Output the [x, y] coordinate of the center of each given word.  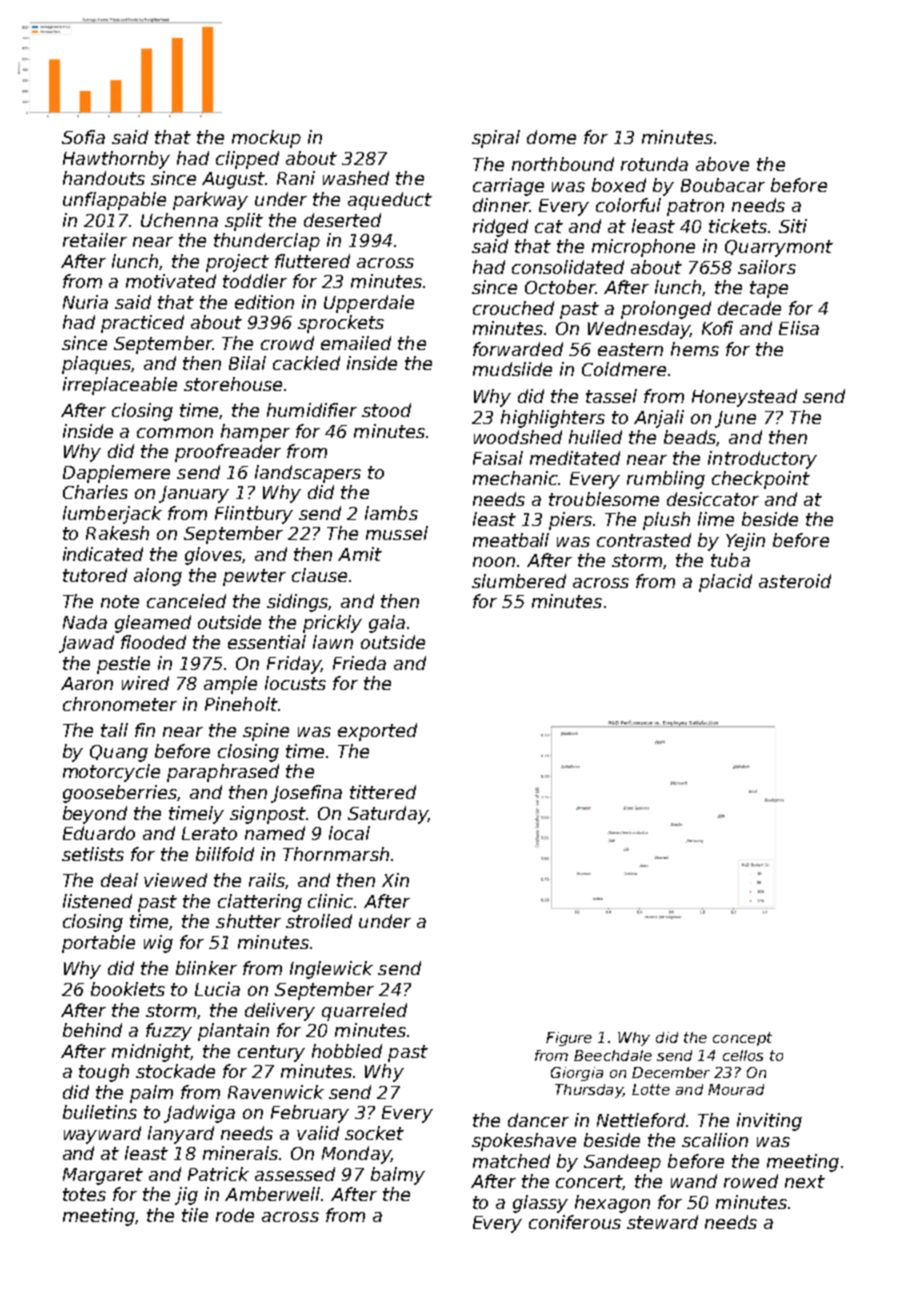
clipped [247, 160]
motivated [171, 281]
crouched [513, 308]
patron [695, 207]
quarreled [364, 1012]
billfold [225, 854]
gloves [214, 556]
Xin [395, 880]
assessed [295, 1174]
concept [742, 1039]
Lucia [217, 989]
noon [494, 562]
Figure [569, 1039]
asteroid [795, 581]
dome [551, 137]
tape [769, 289]
